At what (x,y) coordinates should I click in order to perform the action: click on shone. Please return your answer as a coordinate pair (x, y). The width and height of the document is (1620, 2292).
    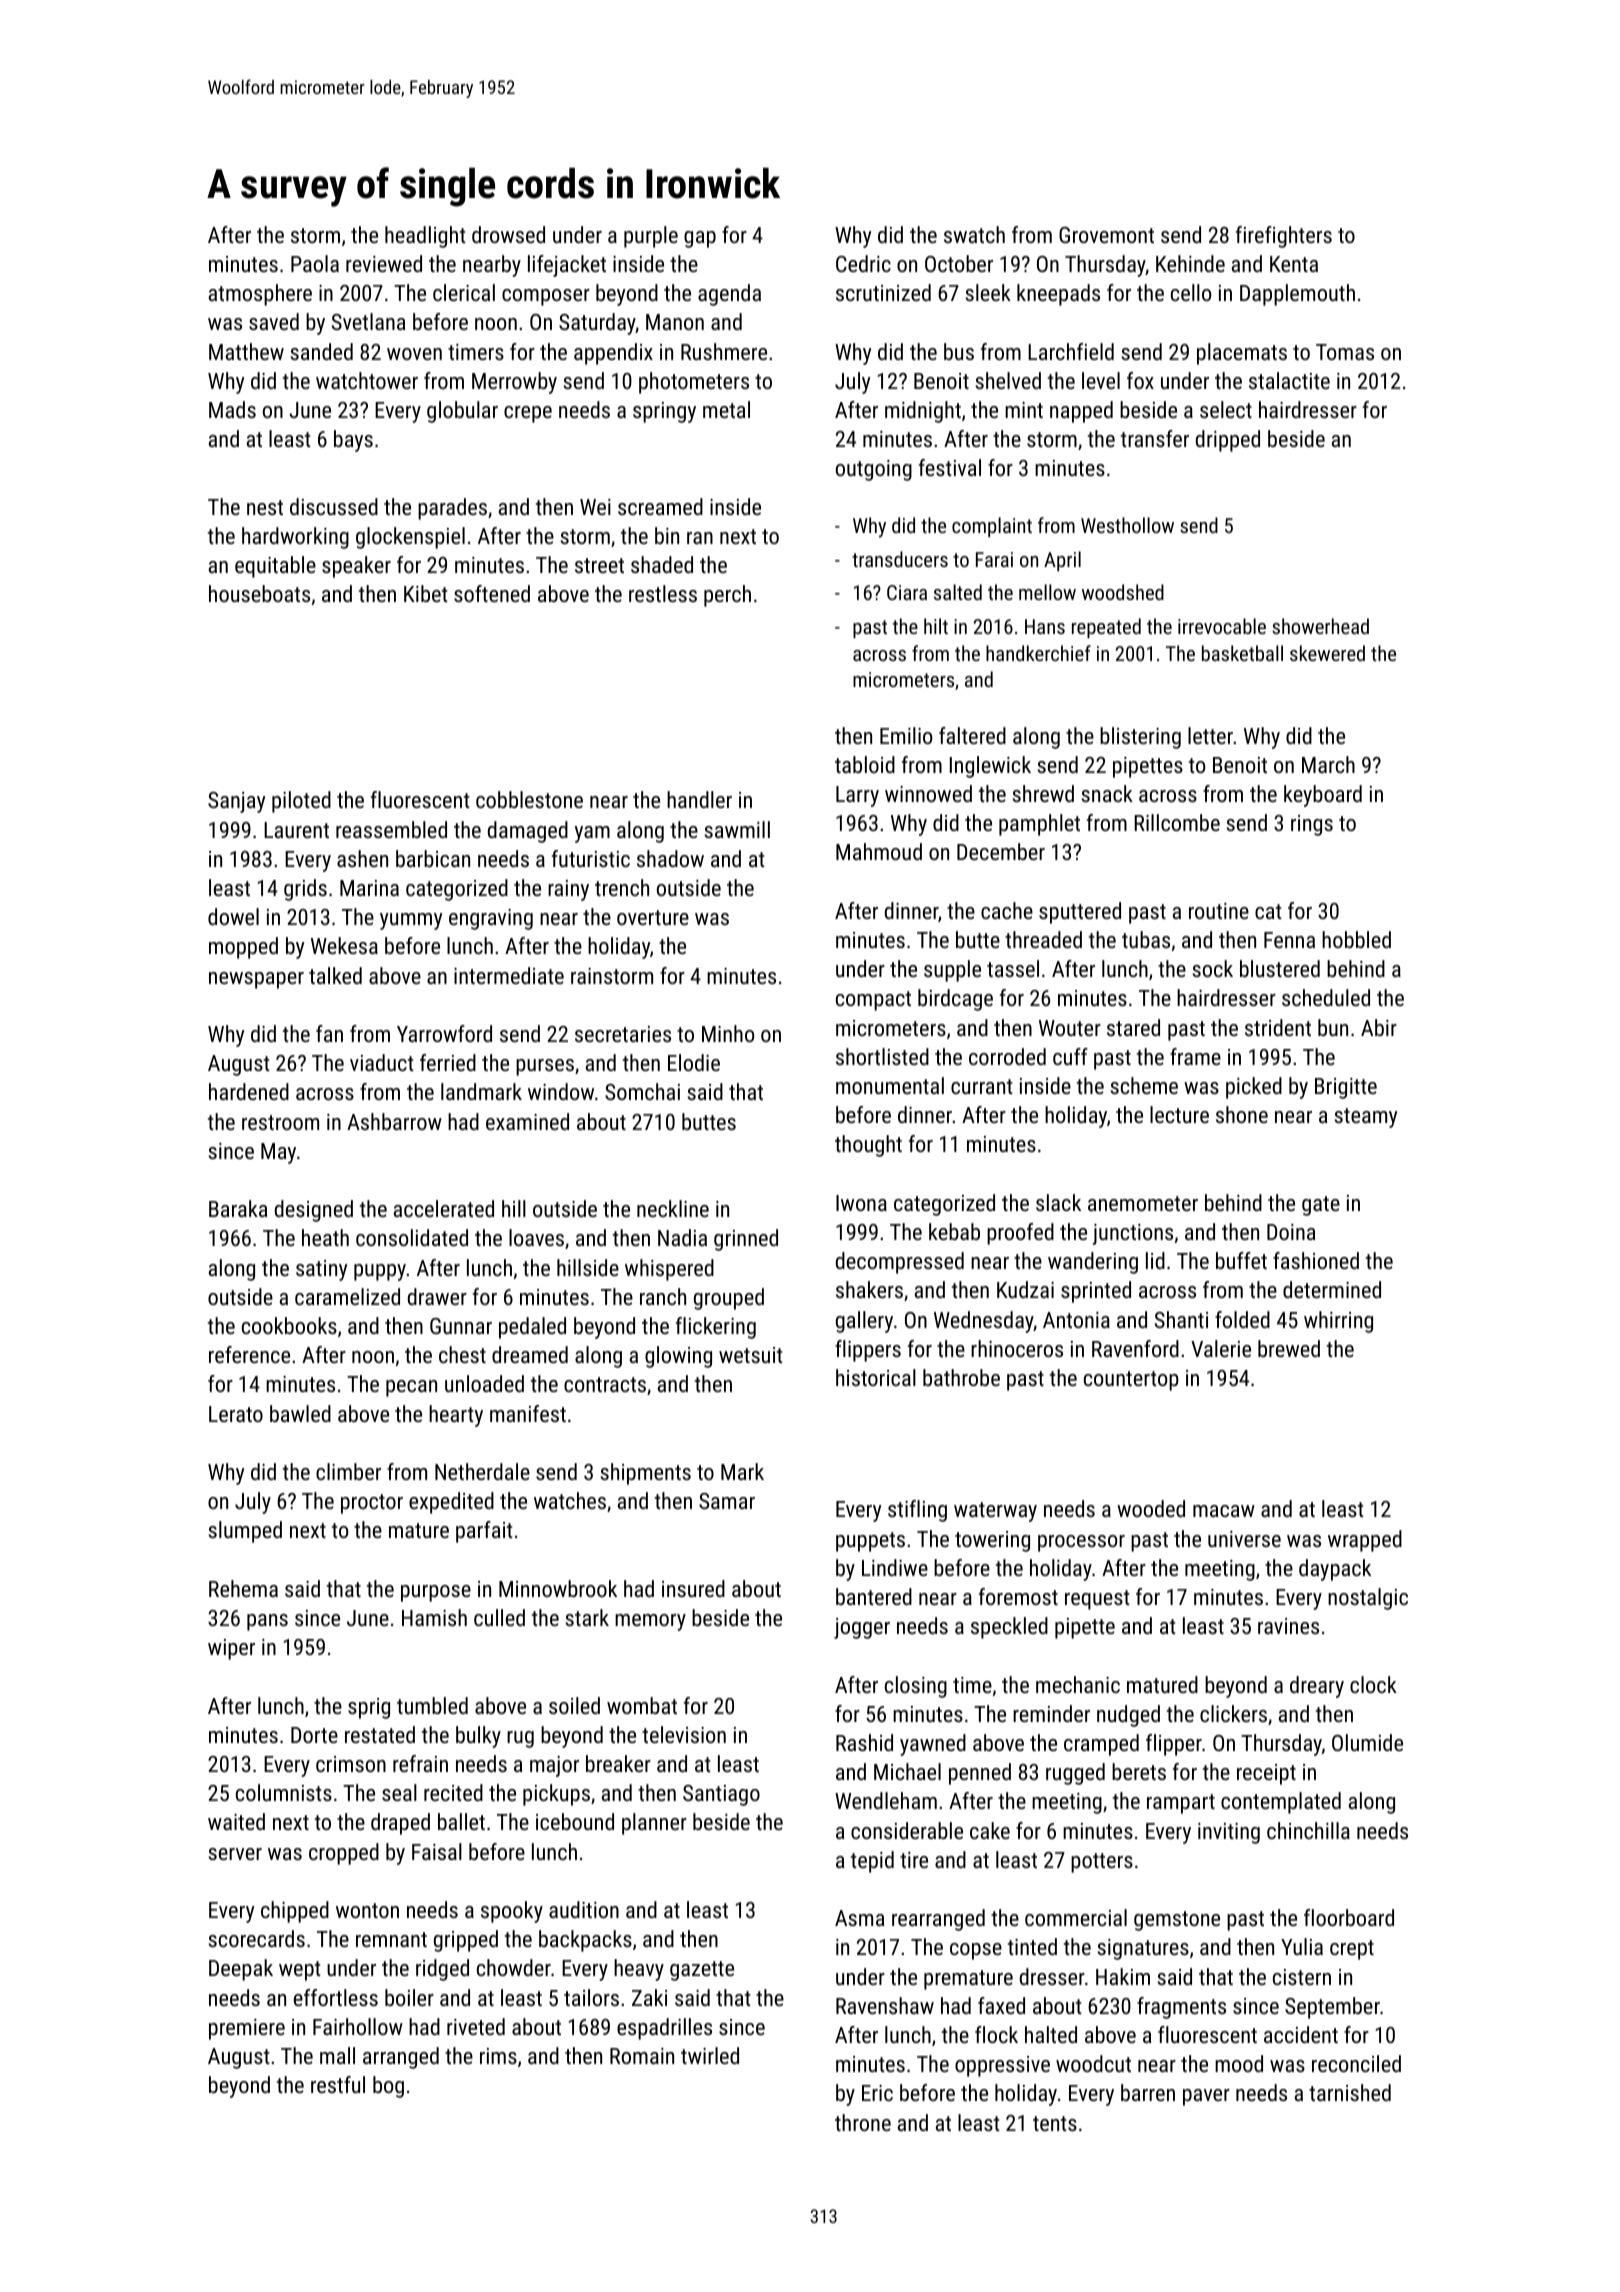
    Looking at the image, I should click on (1242, 1114).
